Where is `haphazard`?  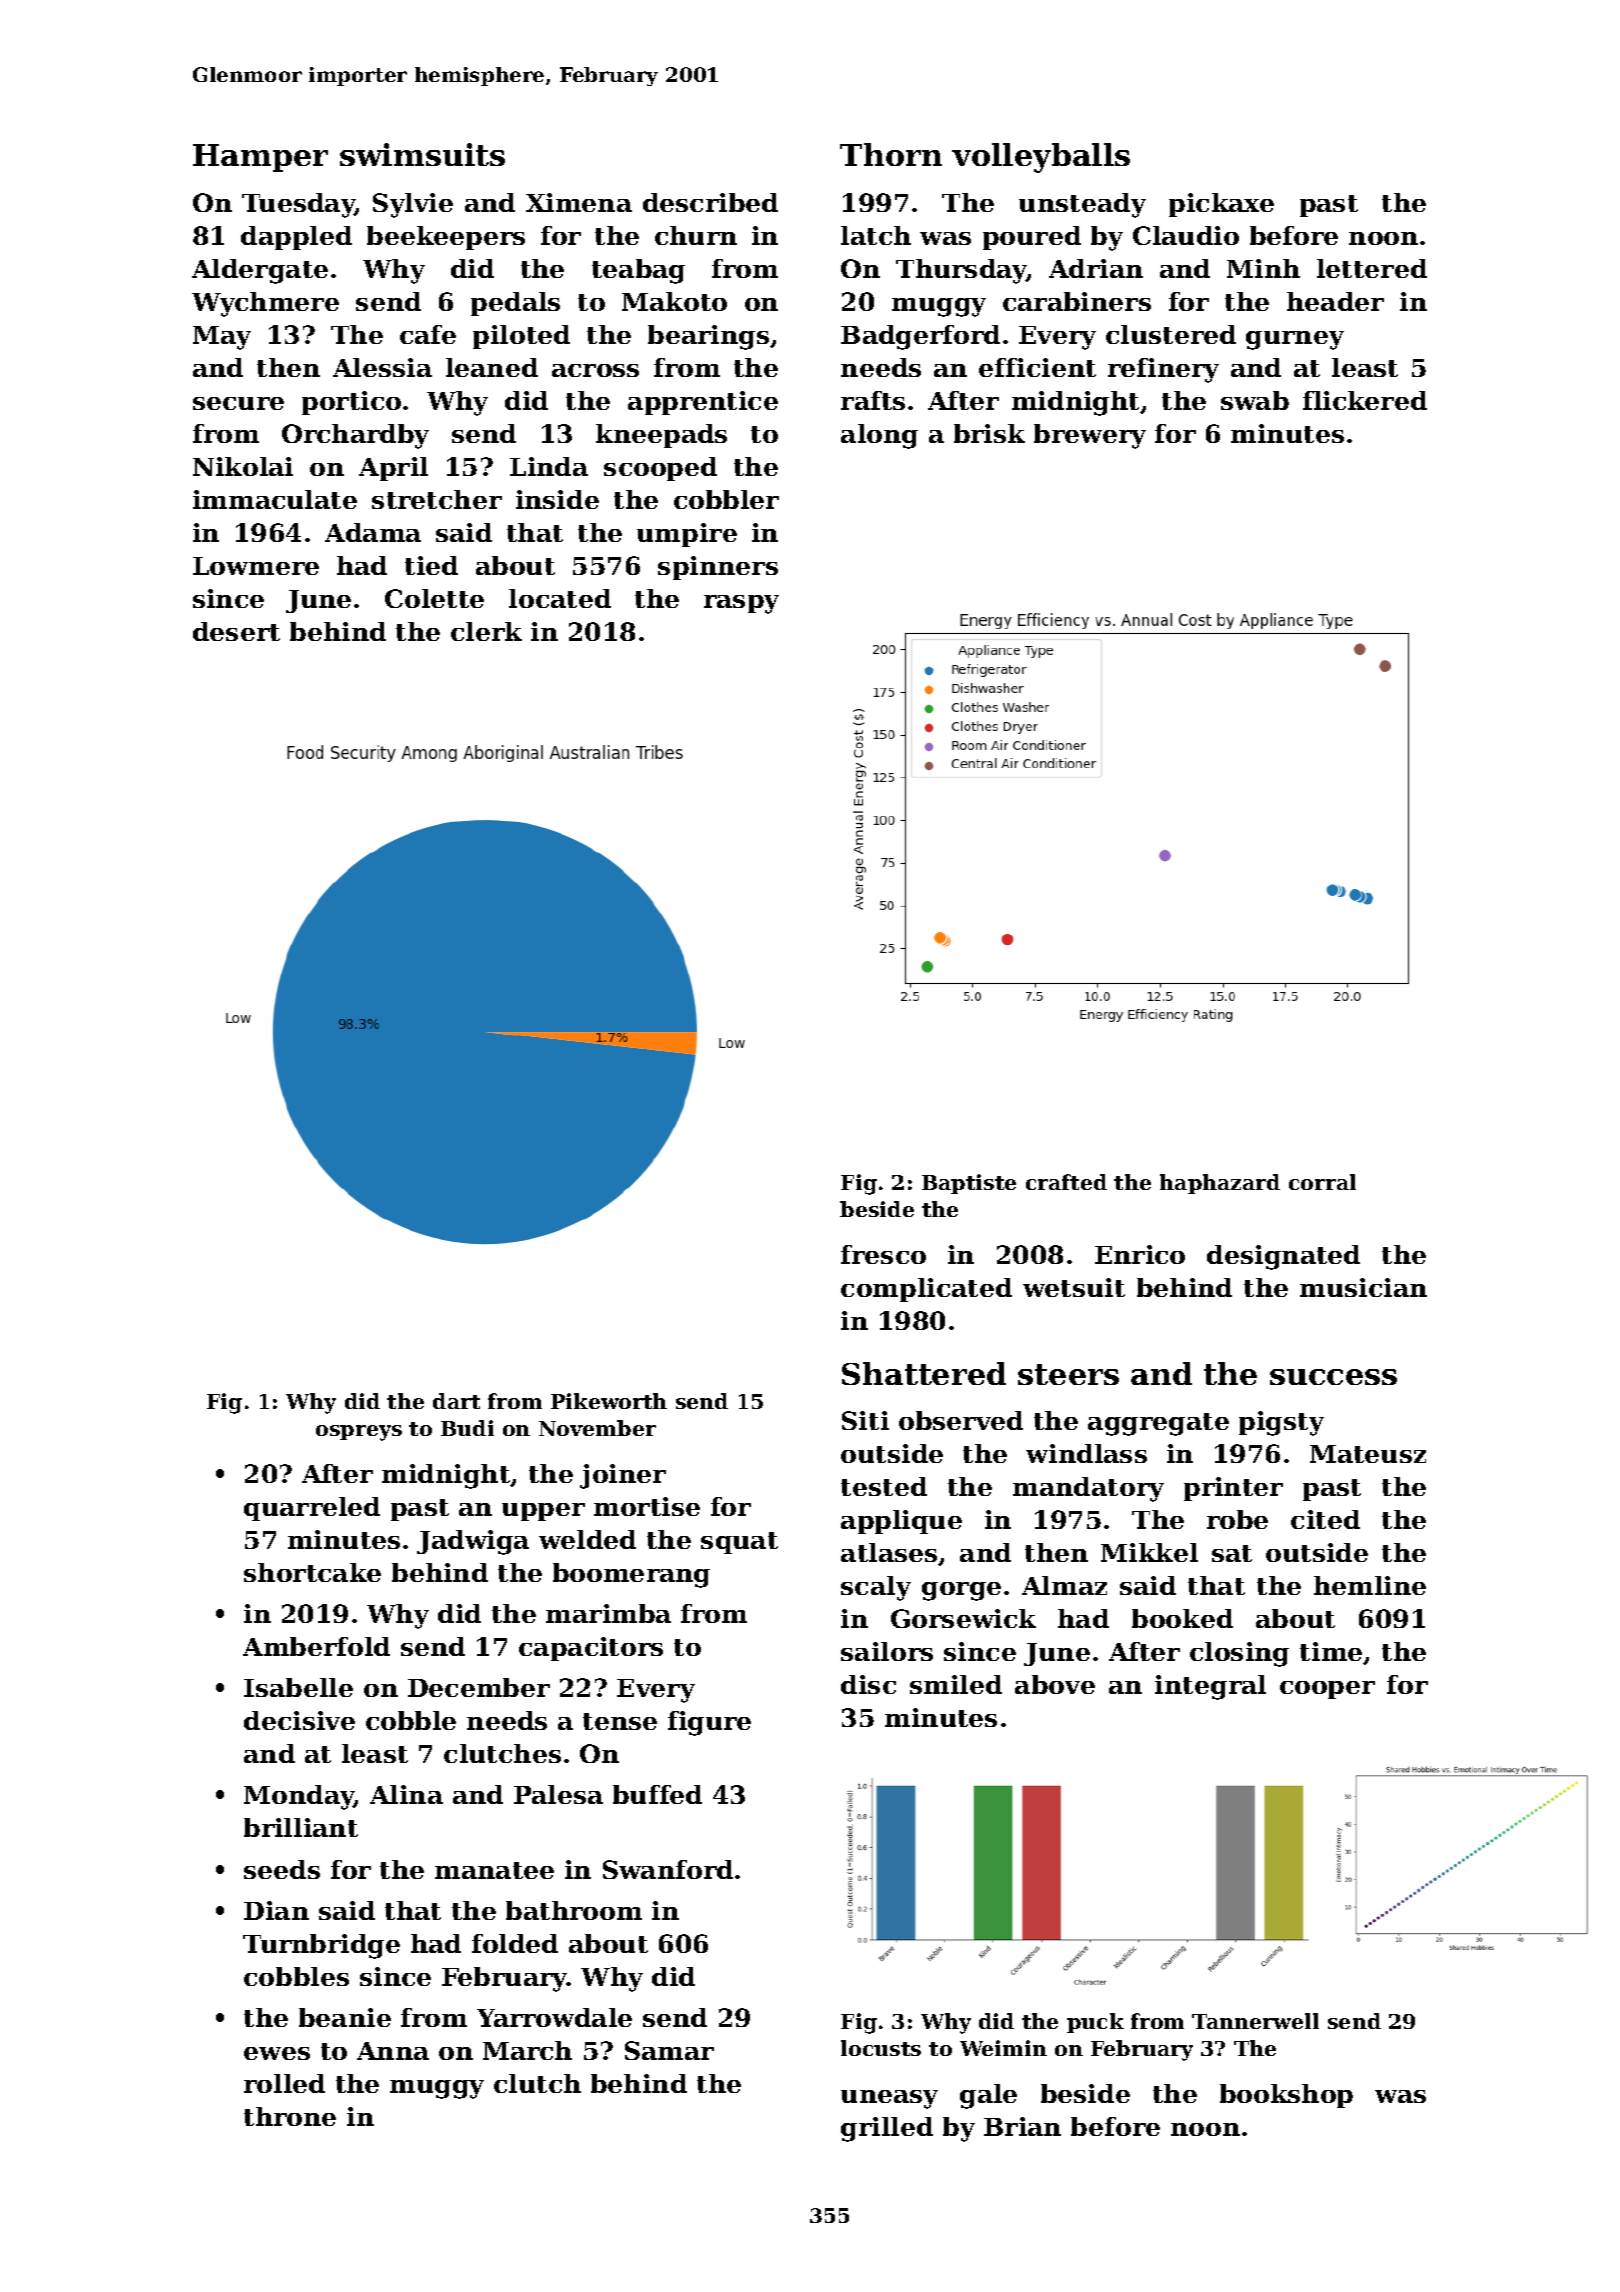 haphazard is located at coordinates (1220, 1184).
